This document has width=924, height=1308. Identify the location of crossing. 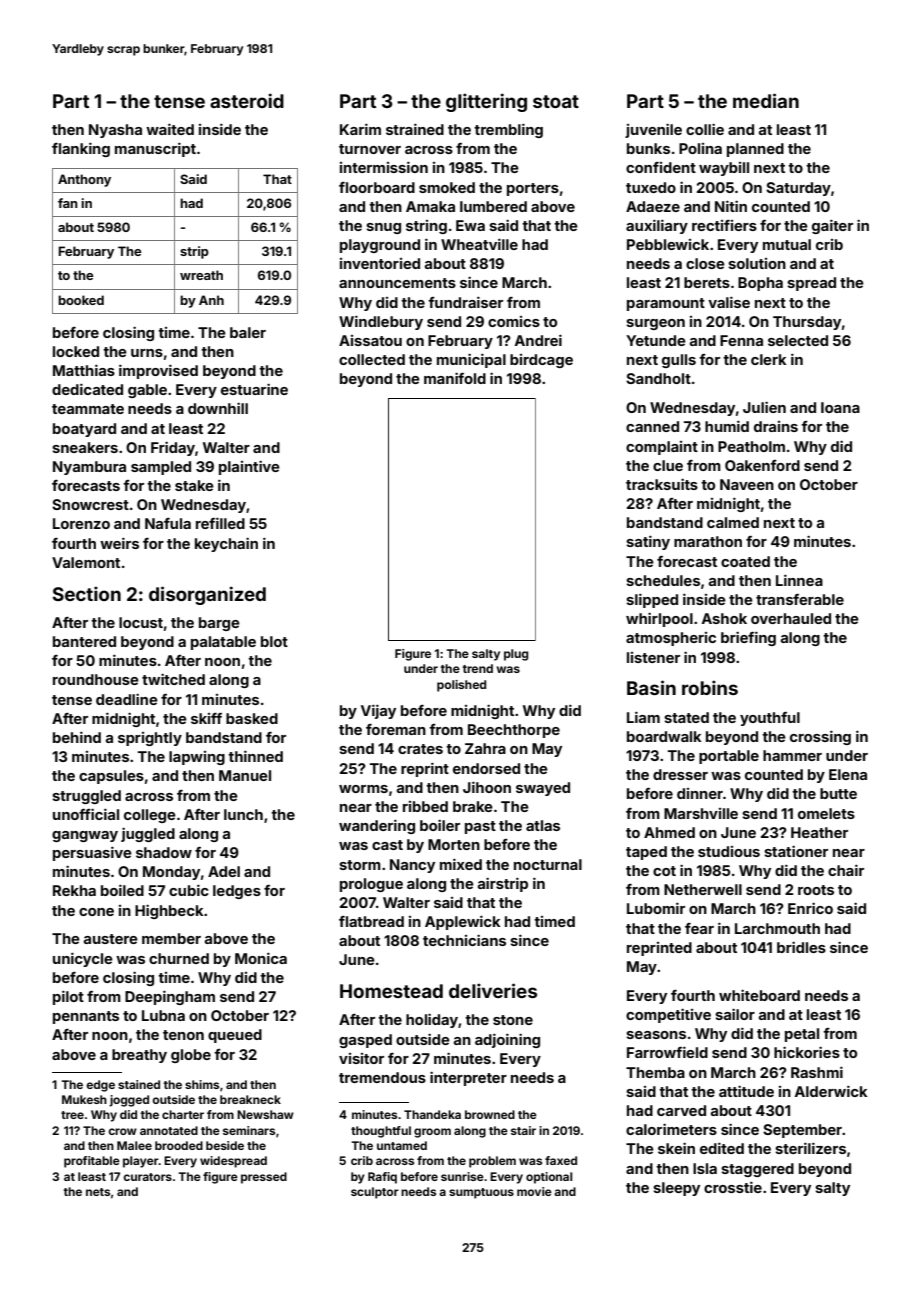
(820, 737).
